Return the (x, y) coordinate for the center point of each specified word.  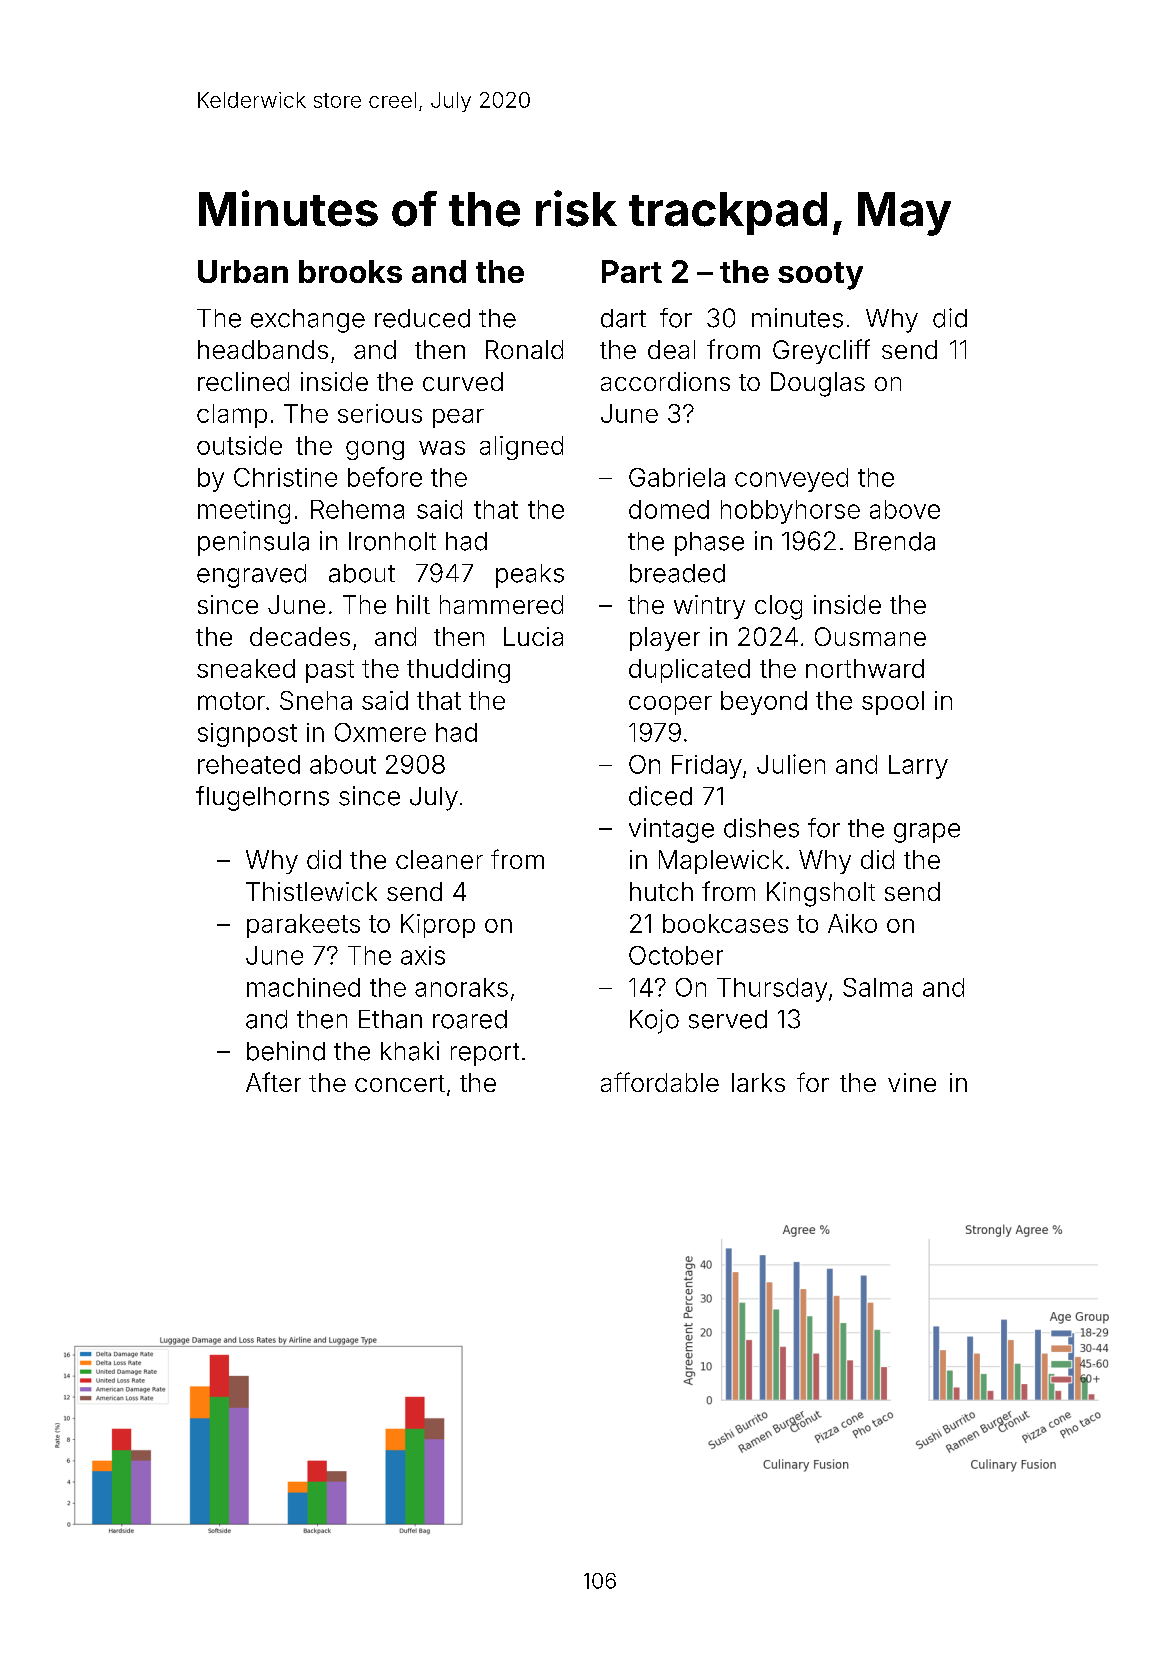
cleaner (439, 859)
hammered (501, 604)
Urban (243, 271)
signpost (247, 735)
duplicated (689, 671)
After (273, 1082)
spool (893, 703)
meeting (244, 512)
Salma (877, 987)
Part (632, 271)
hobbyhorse (790, 512)
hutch (661, 891)
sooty (820, 276)
